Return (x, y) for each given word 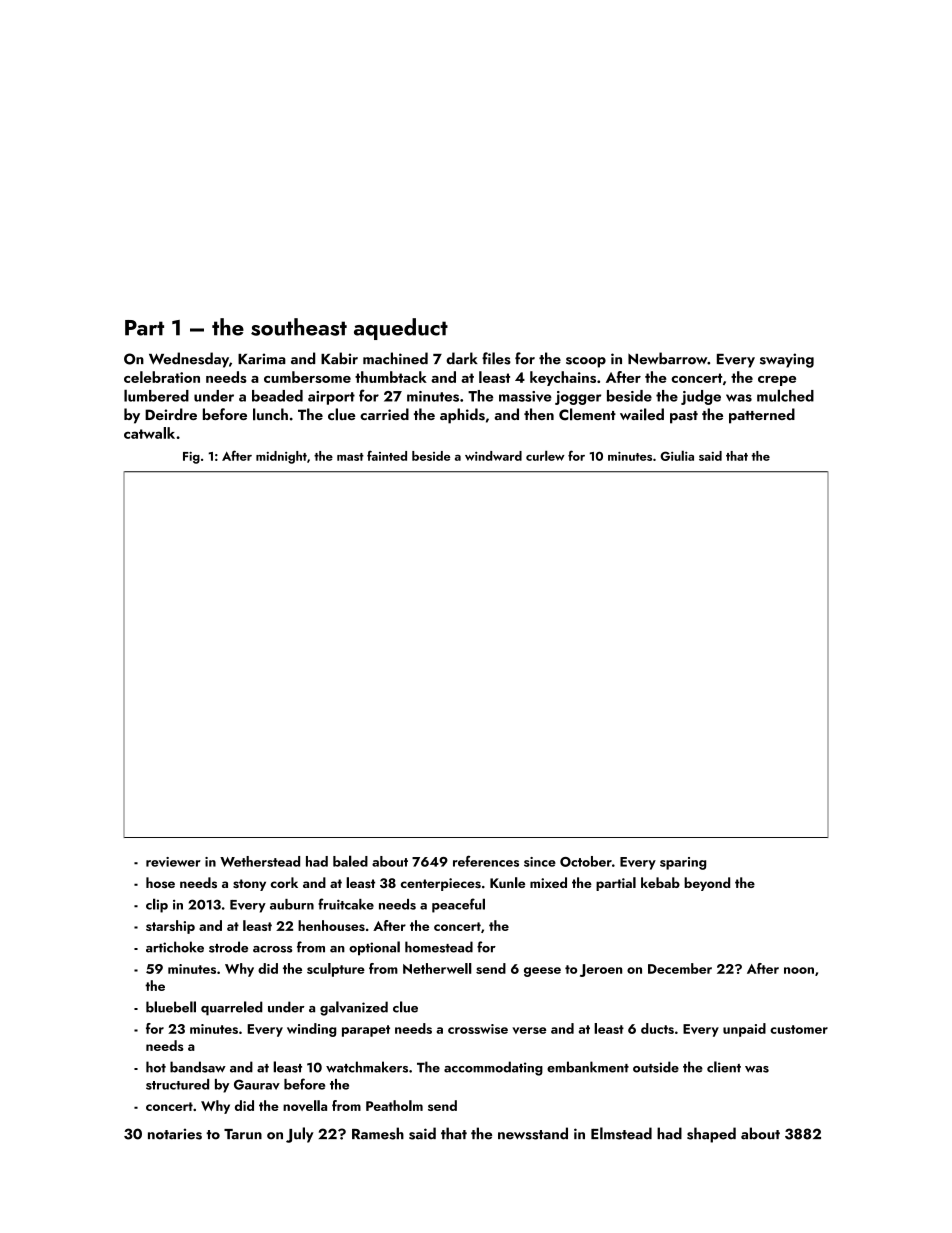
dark (462, 358)
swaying (787, 360)
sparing (683, 863)
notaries (175, 1134)
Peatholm (394, 1105)
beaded (277, 396)
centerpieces (441, 884)
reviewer (173, 862)
